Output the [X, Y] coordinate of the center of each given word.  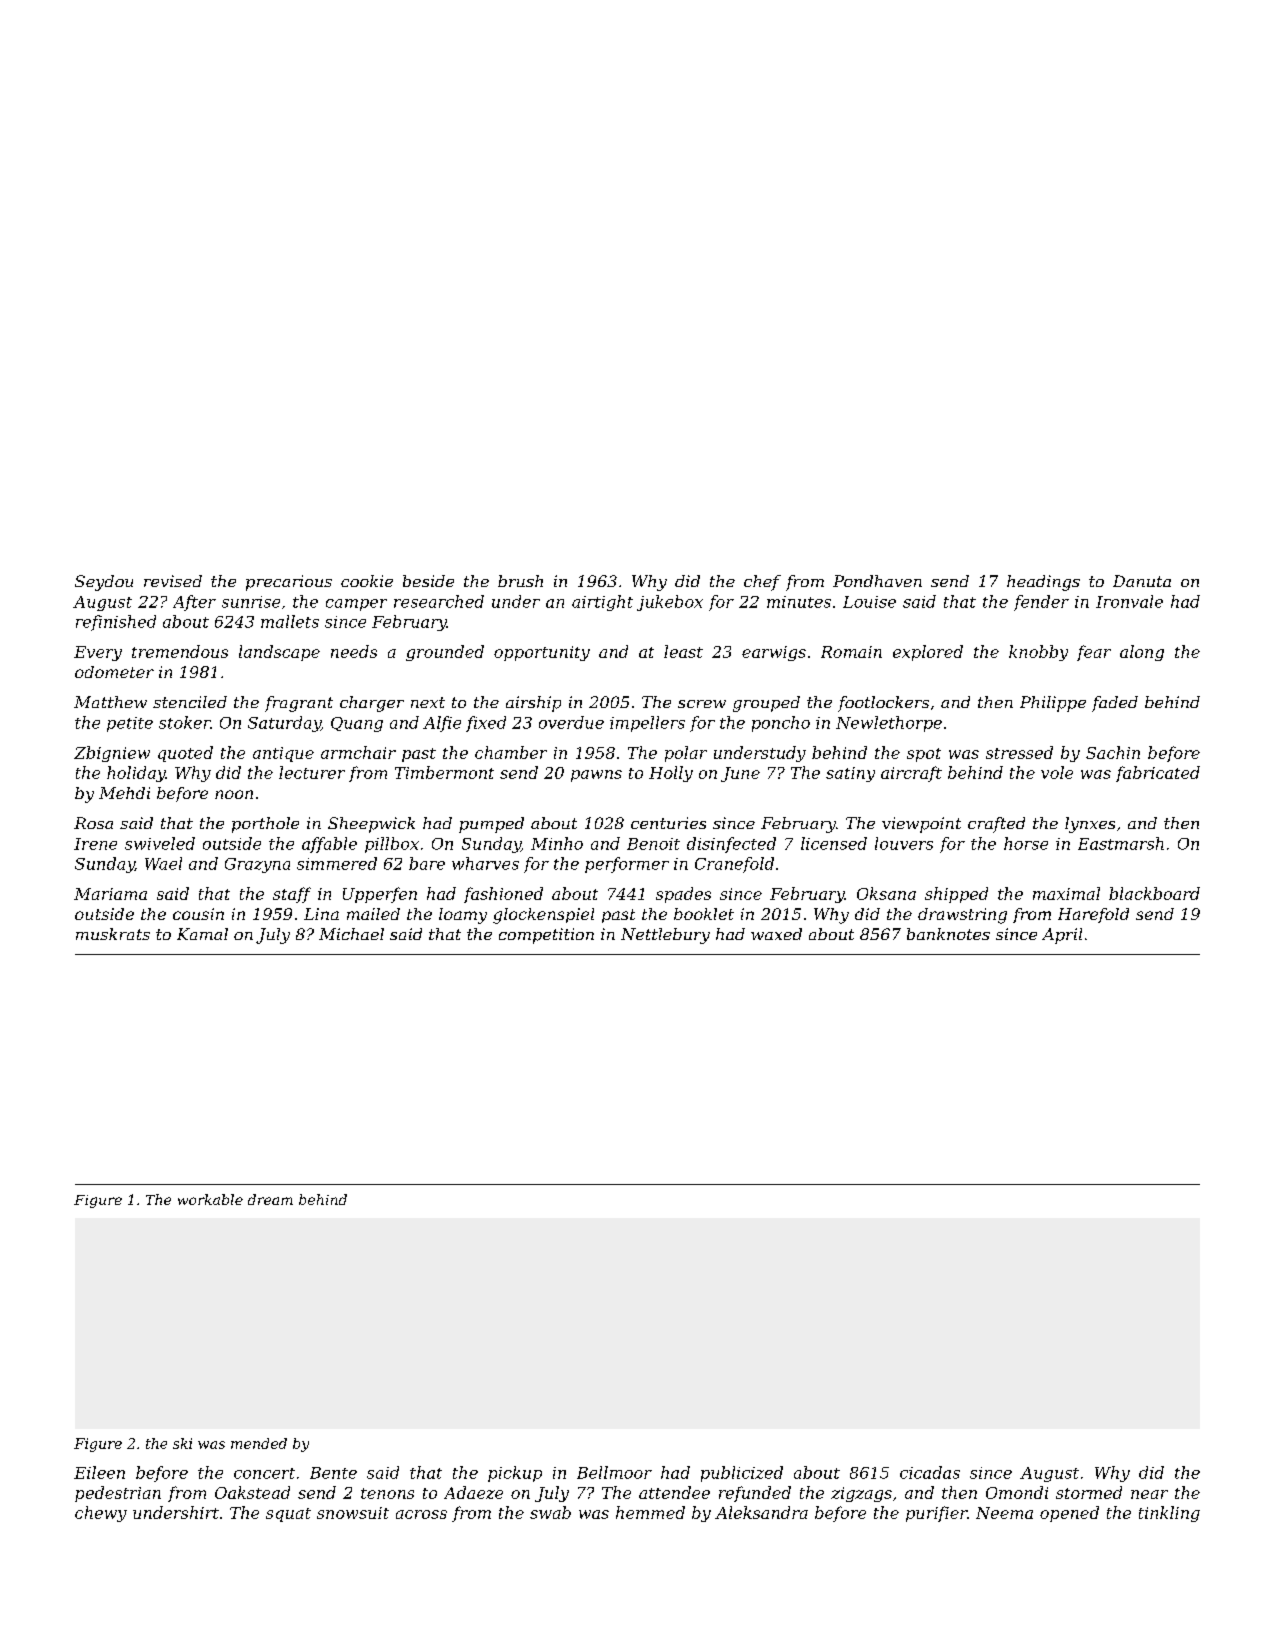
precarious [289, 583]
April [1062, 936]
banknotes [948, 934]
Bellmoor [614, 1472]
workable [210, 1199]
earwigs [774, 653]
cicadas [930, 1472]
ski [182, 1443]
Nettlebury [665, 936]
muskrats [113, 934]
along [1142, 653]
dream [270, 1199]
